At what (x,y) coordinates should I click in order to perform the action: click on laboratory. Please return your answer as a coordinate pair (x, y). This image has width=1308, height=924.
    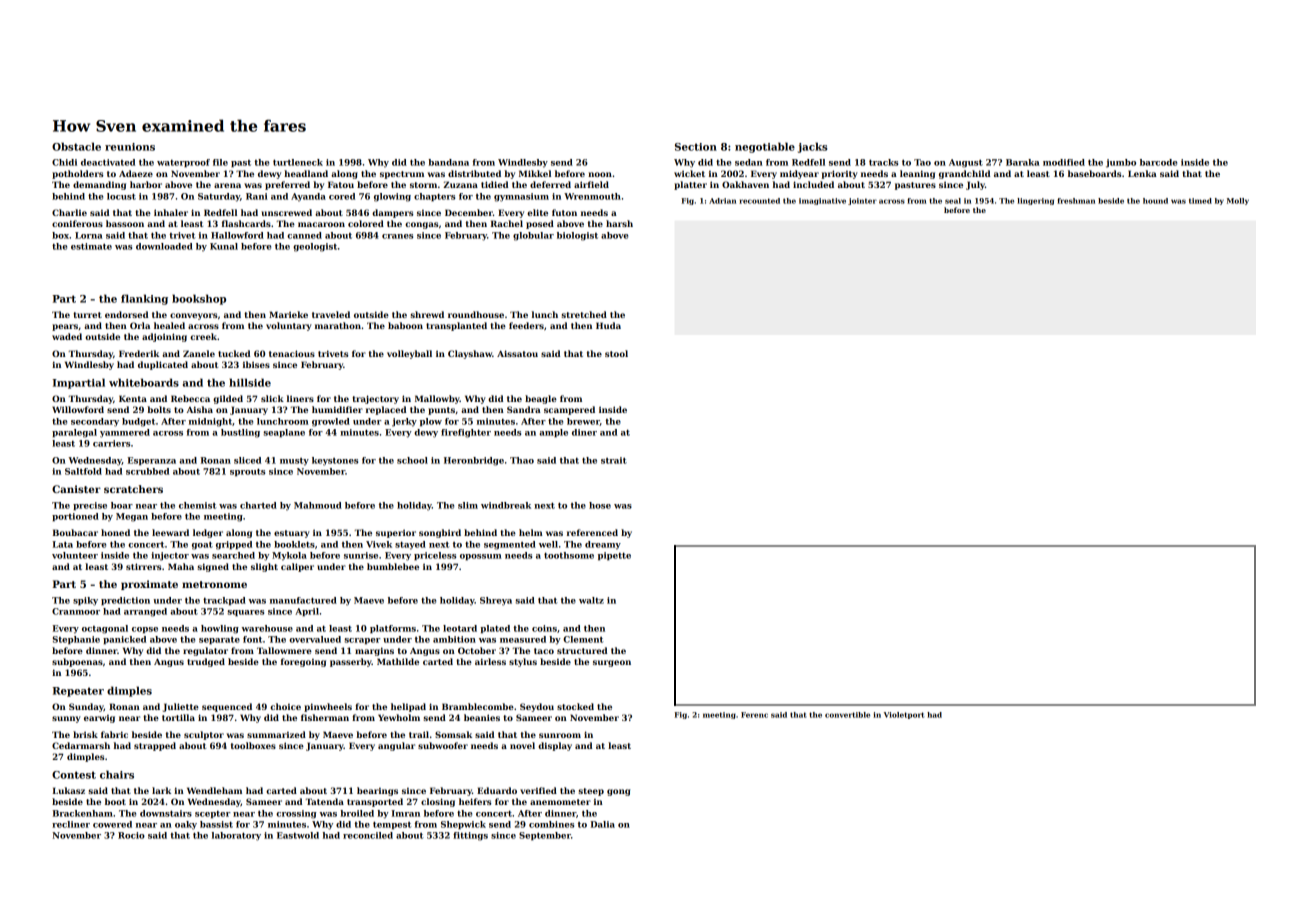
    Looking at the image, I should click on (236, 836).
